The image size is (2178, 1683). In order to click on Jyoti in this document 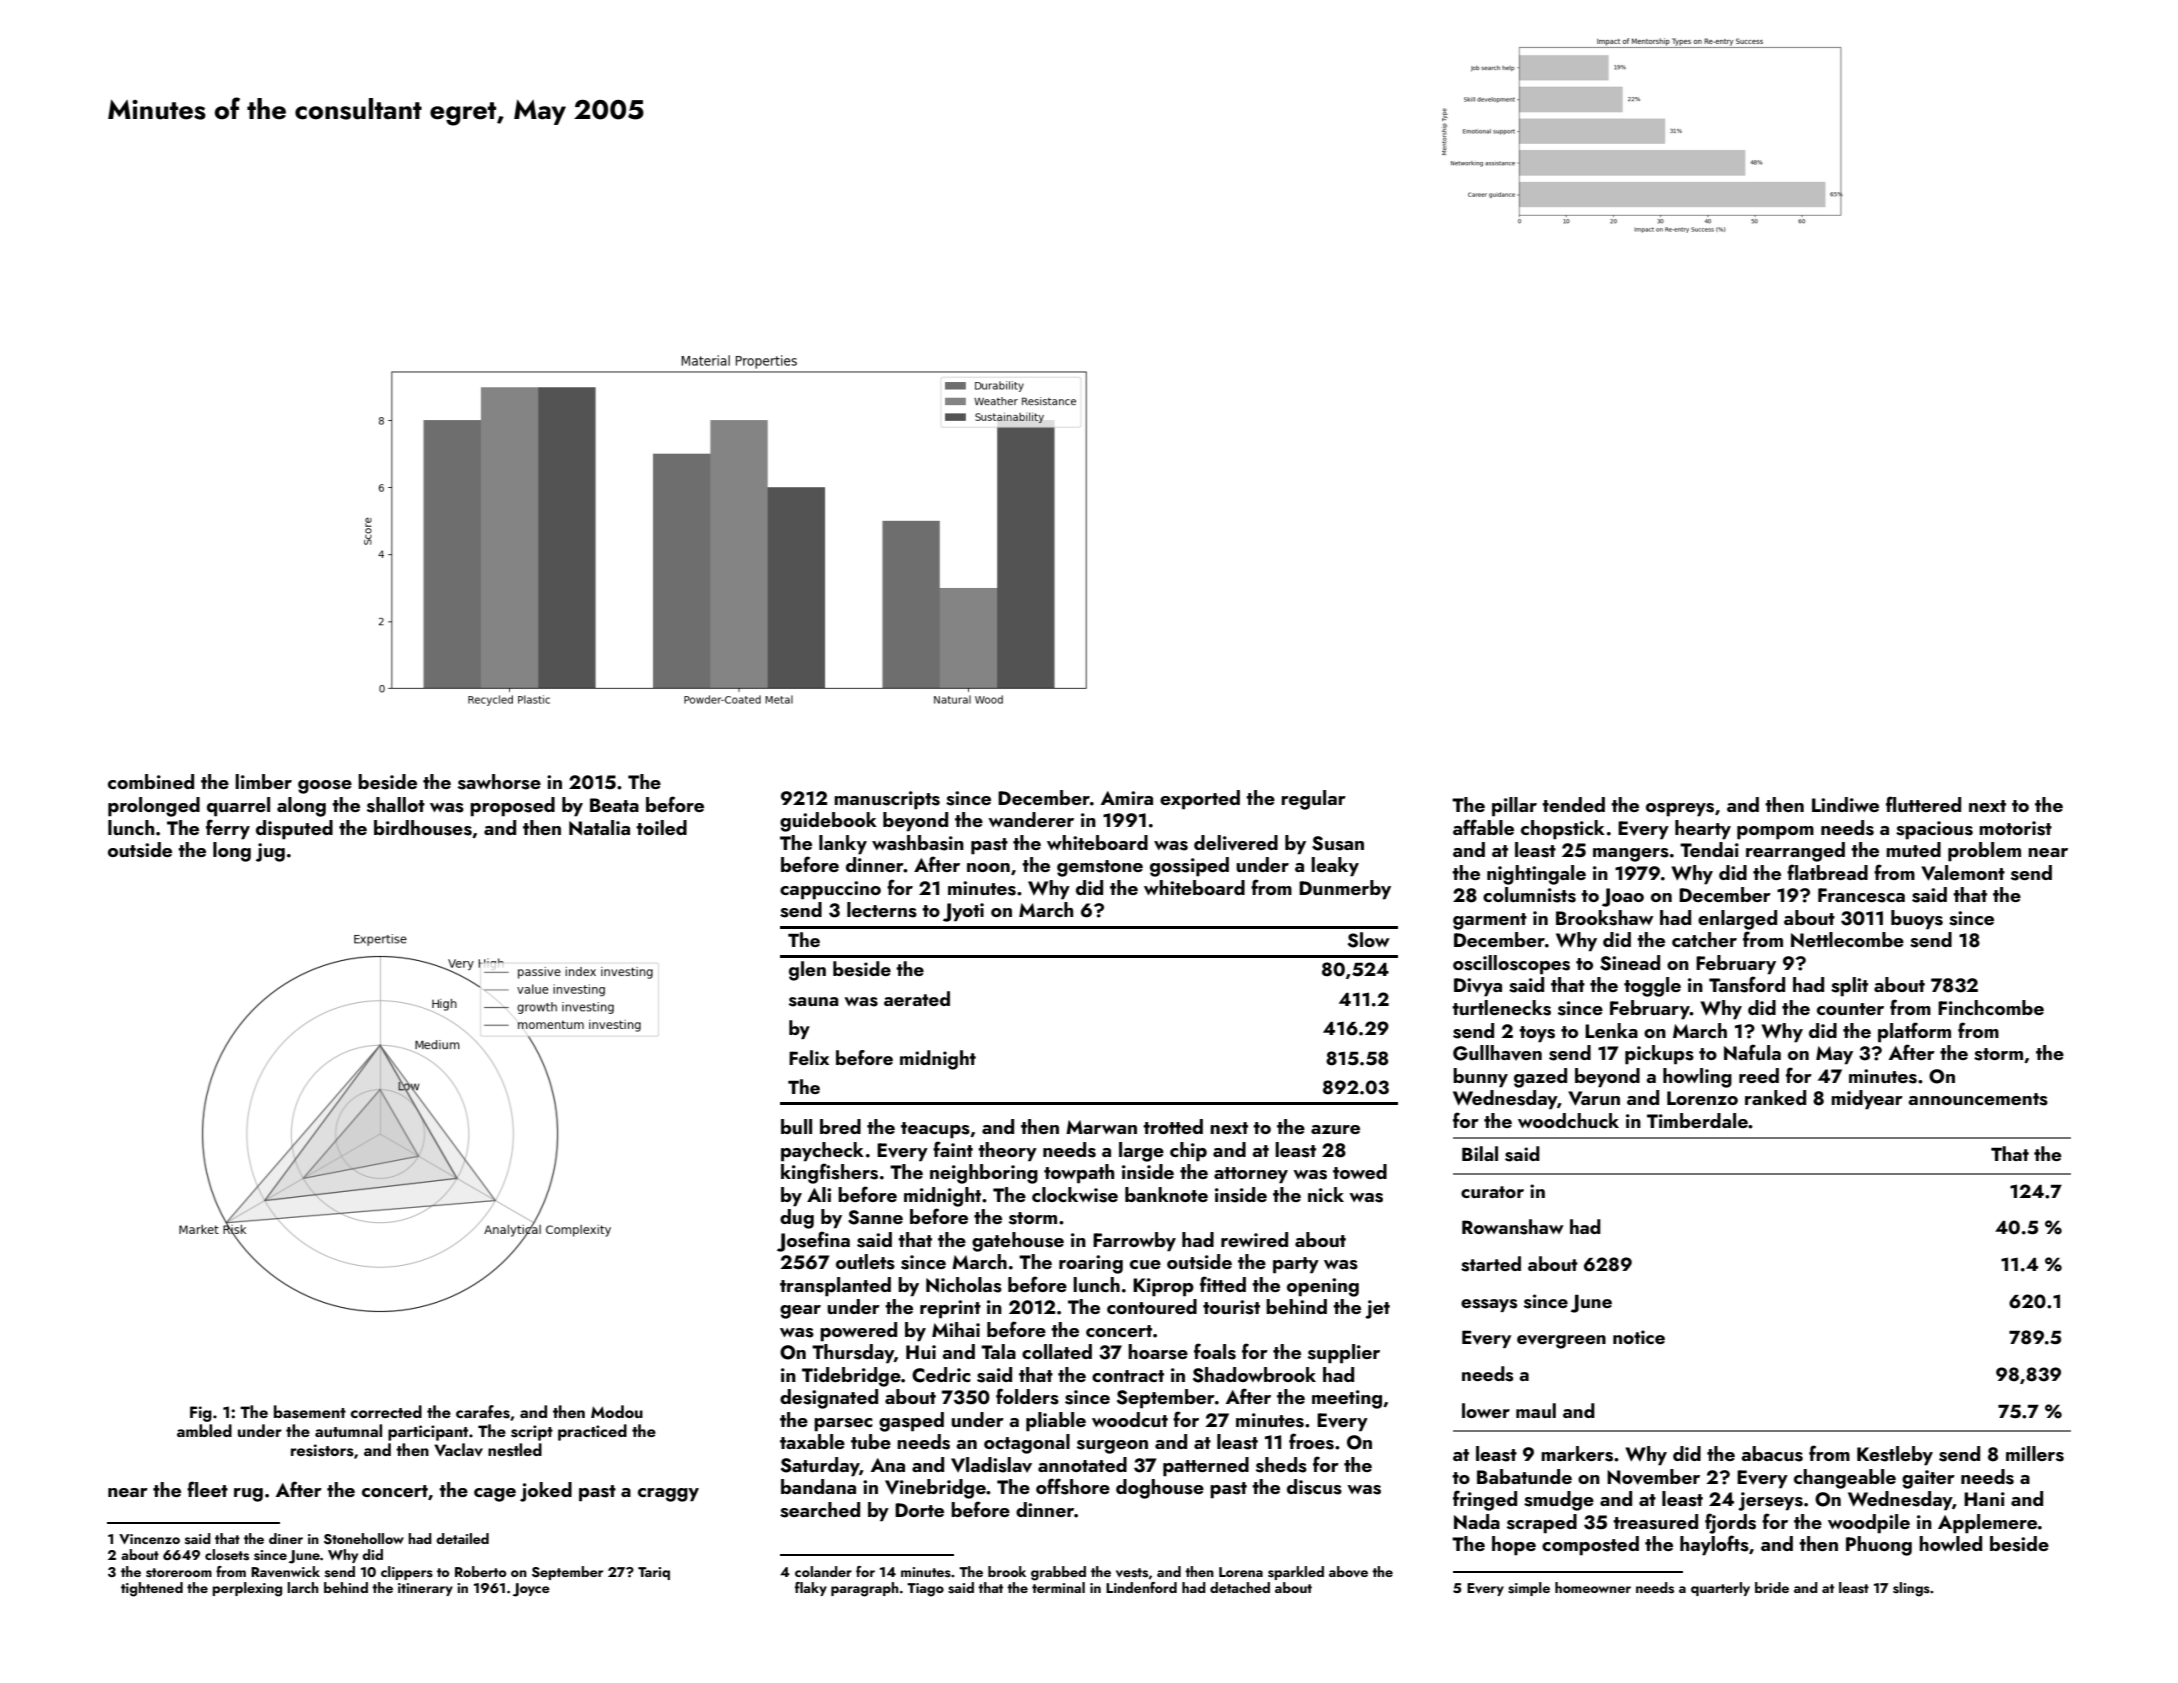, I will do `click(963, 912)`.
